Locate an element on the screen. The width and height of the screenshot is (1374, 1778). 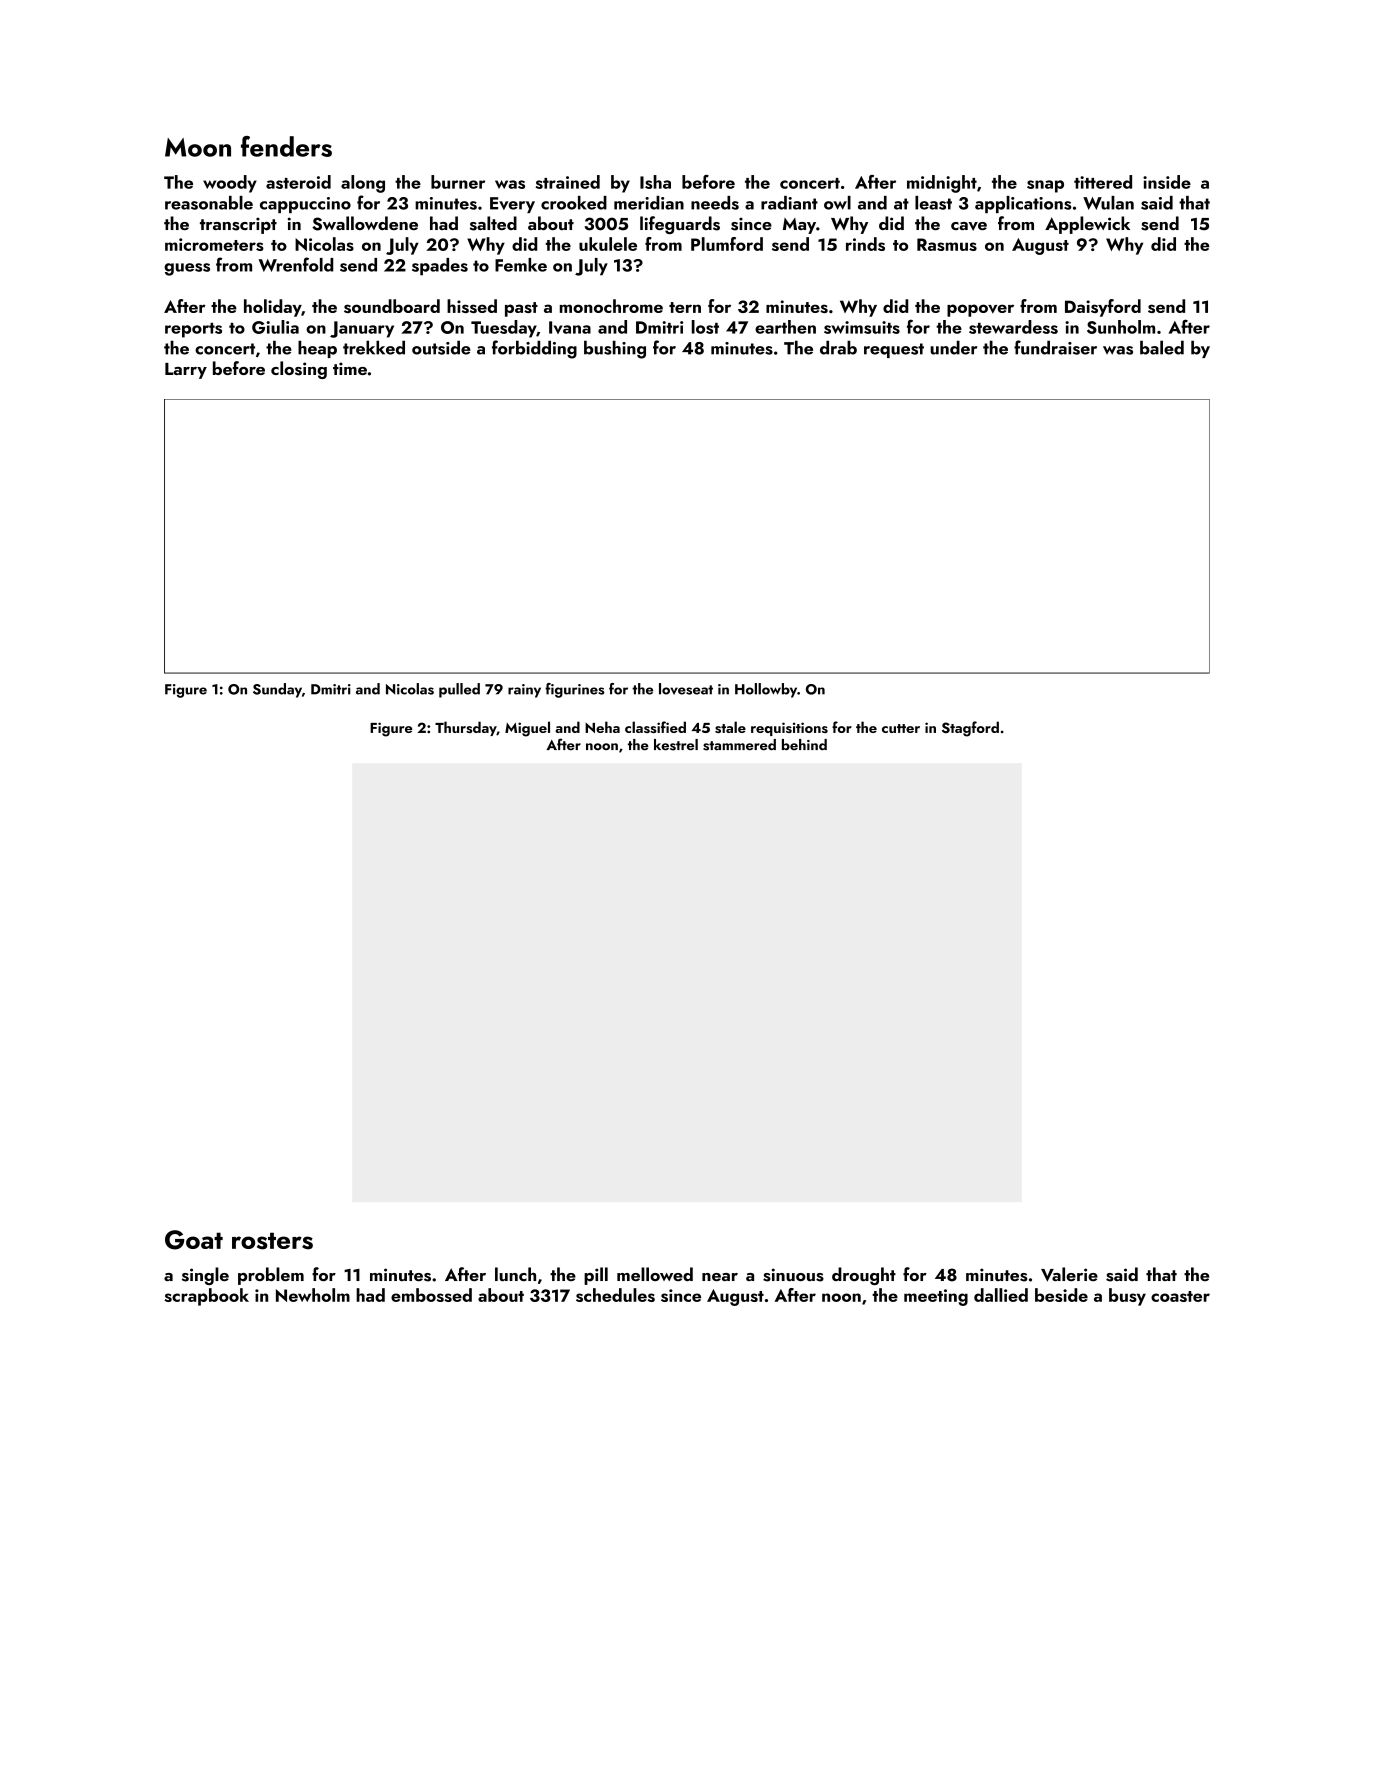
Wrenfold is located at coordinates (295, 264).
